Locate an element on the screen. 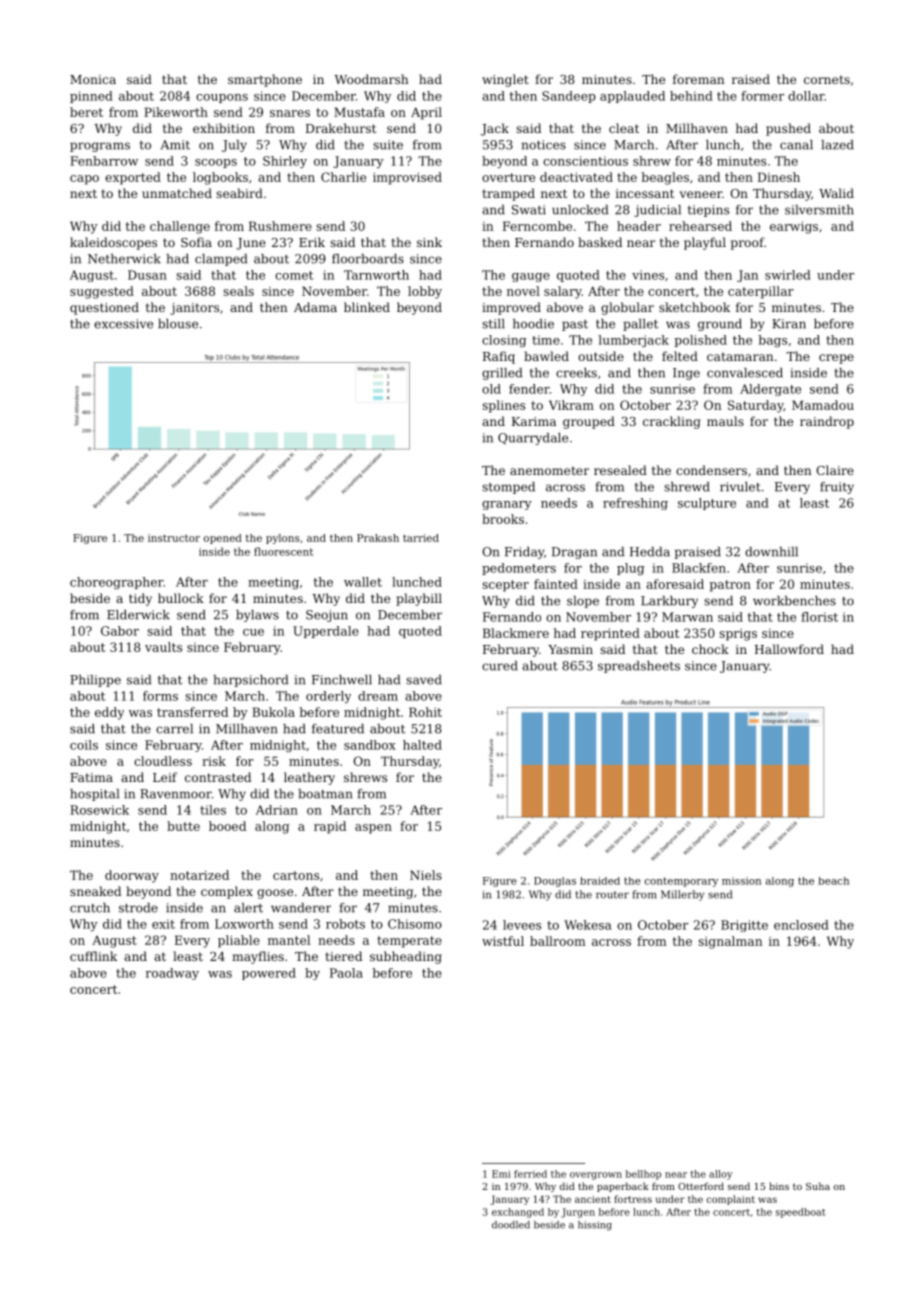 This screenshot has height=1308, width=924. globular is located at coordinates (627, 308).
